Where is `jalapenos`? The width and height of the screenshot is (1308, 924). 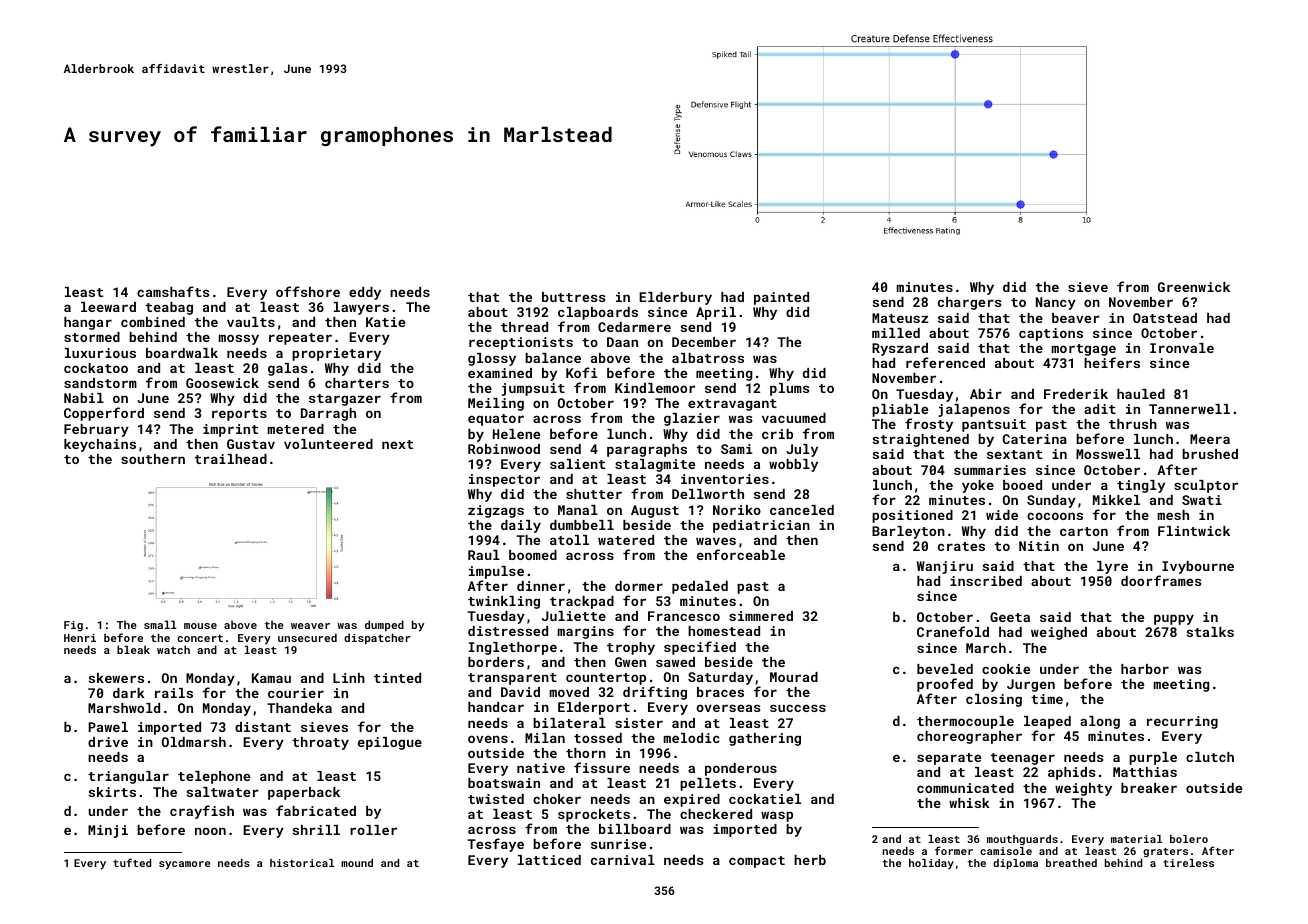 jalapenos is located at coordinates (974, 410).
